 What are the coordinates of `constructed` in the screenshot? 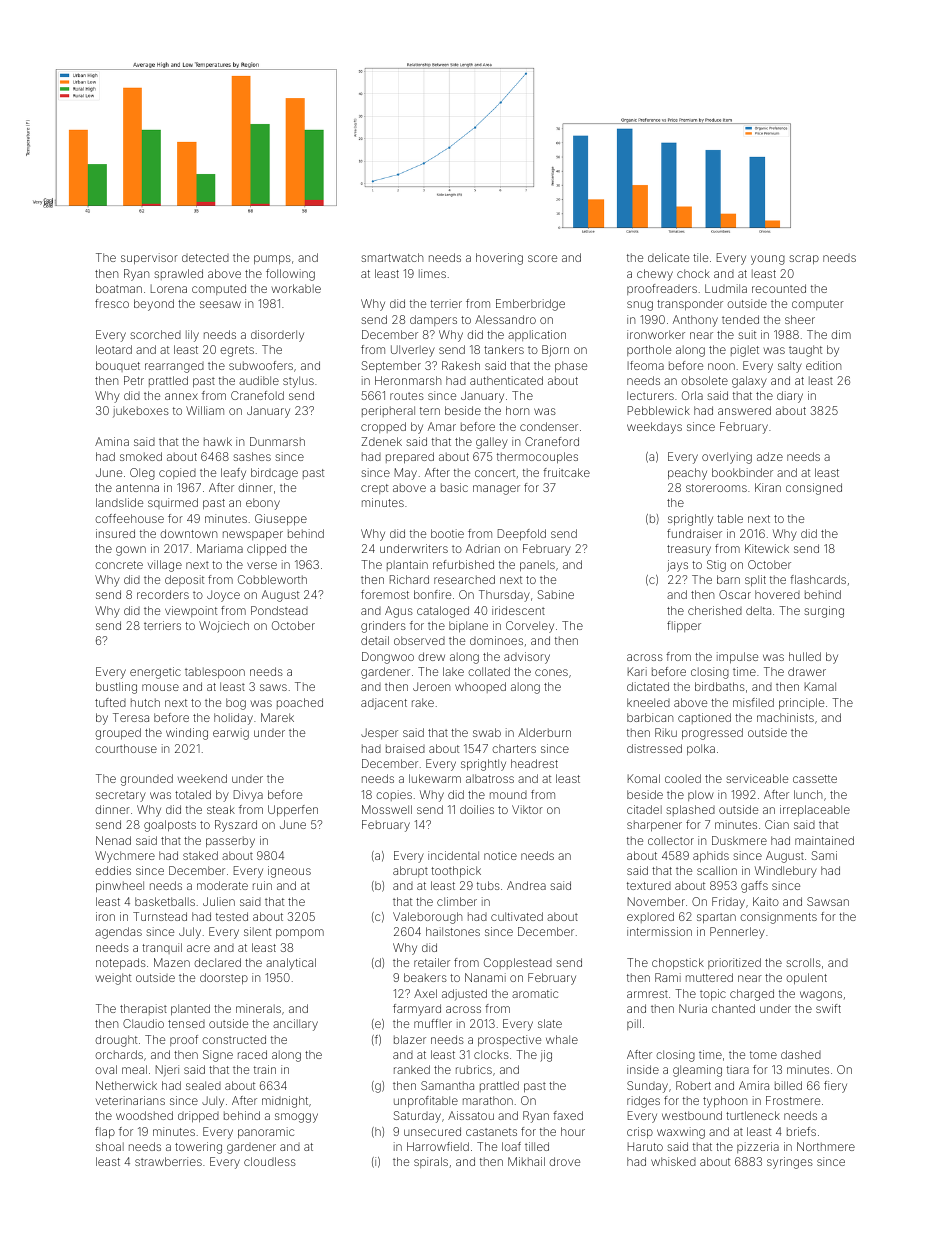 It's located at (234, 1039).
